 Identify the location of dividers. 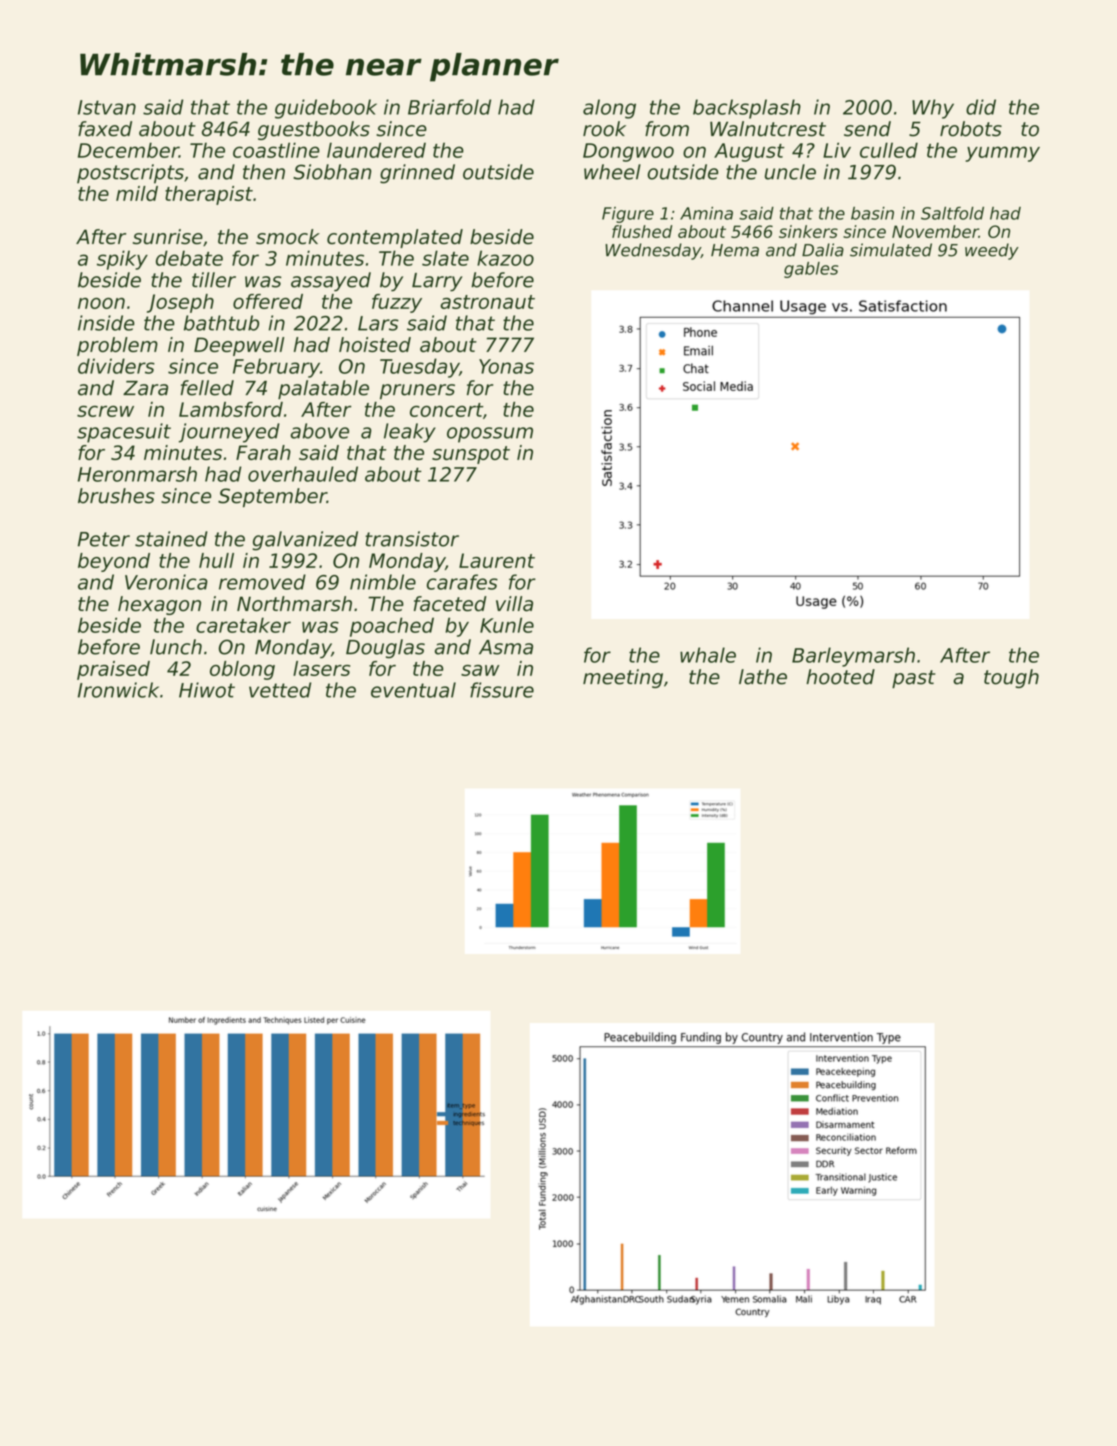
(116, 366).
